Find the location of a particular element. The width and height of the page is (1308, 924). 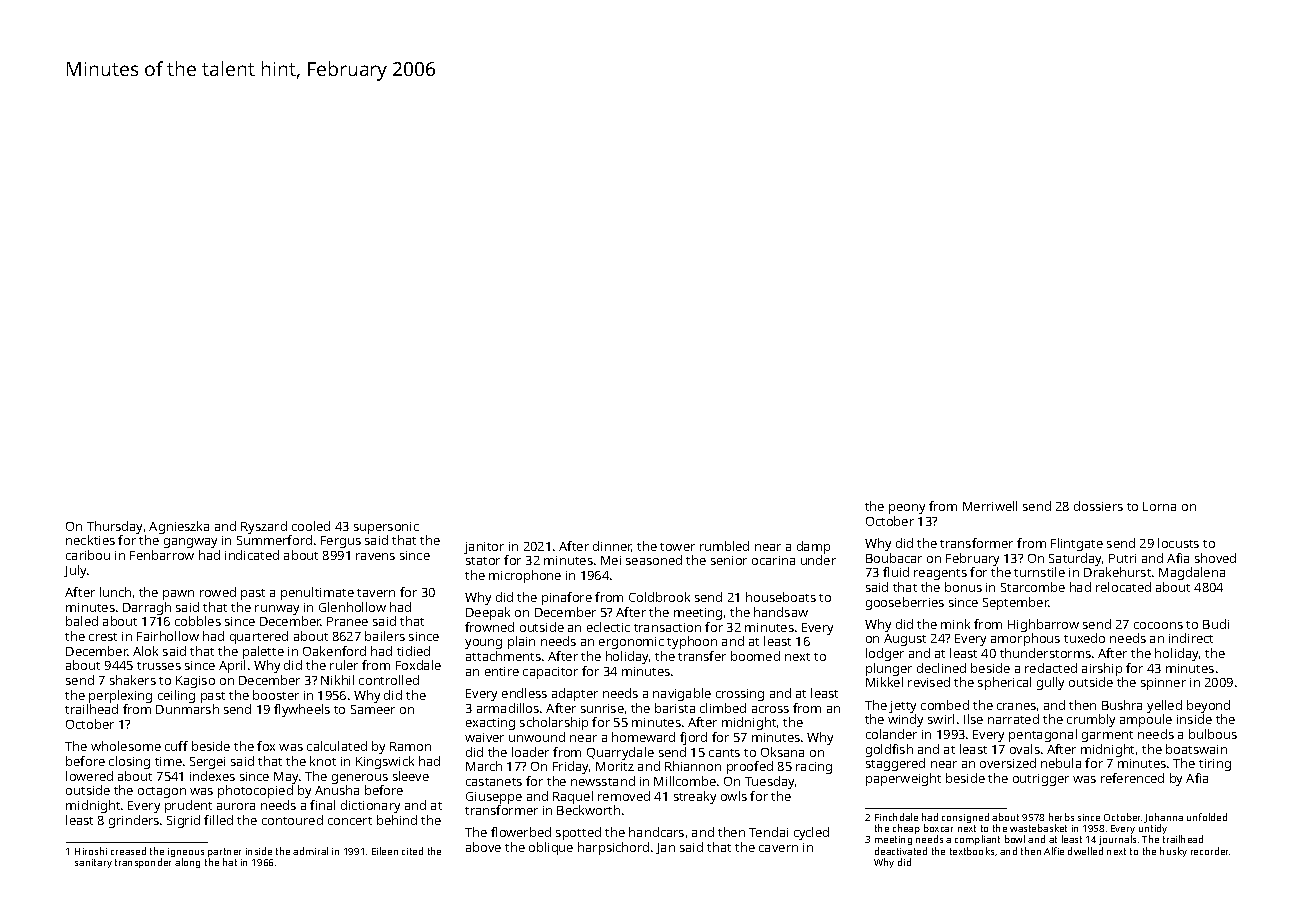

along is located at coordinates (187, 863).
